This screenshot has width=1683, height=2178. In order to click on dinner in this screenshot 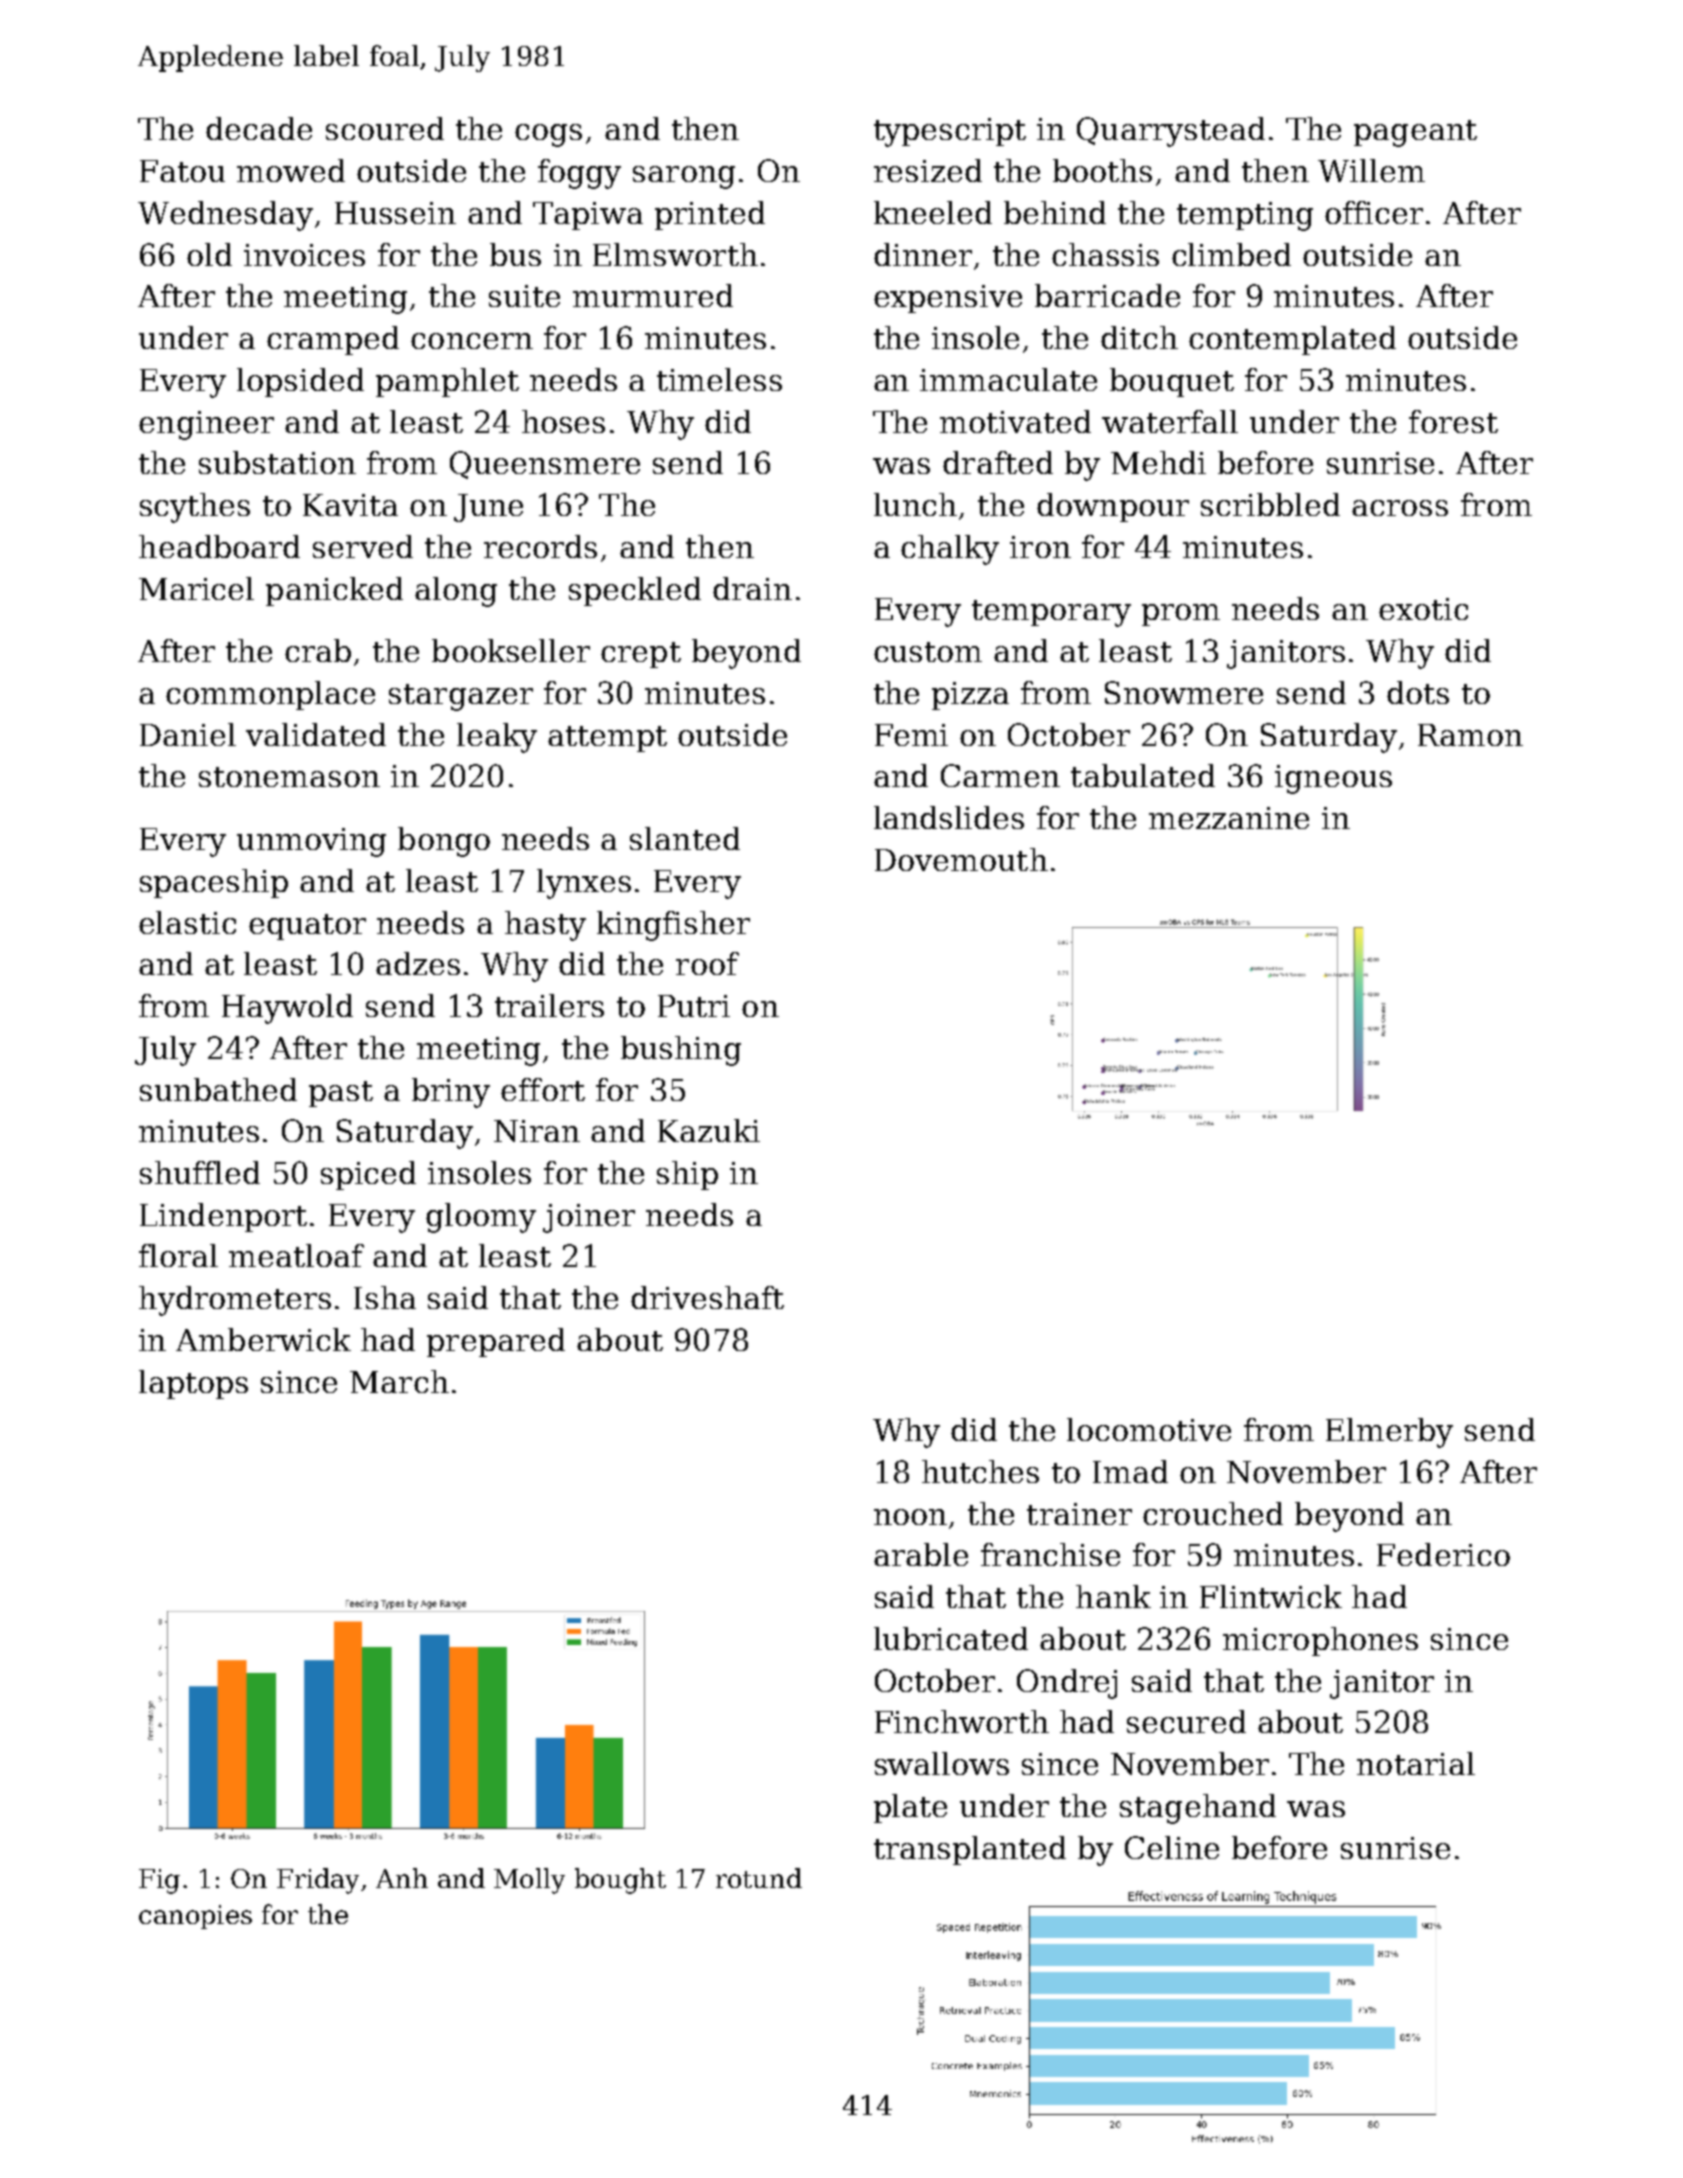, I will do `click(923, 254)`.
